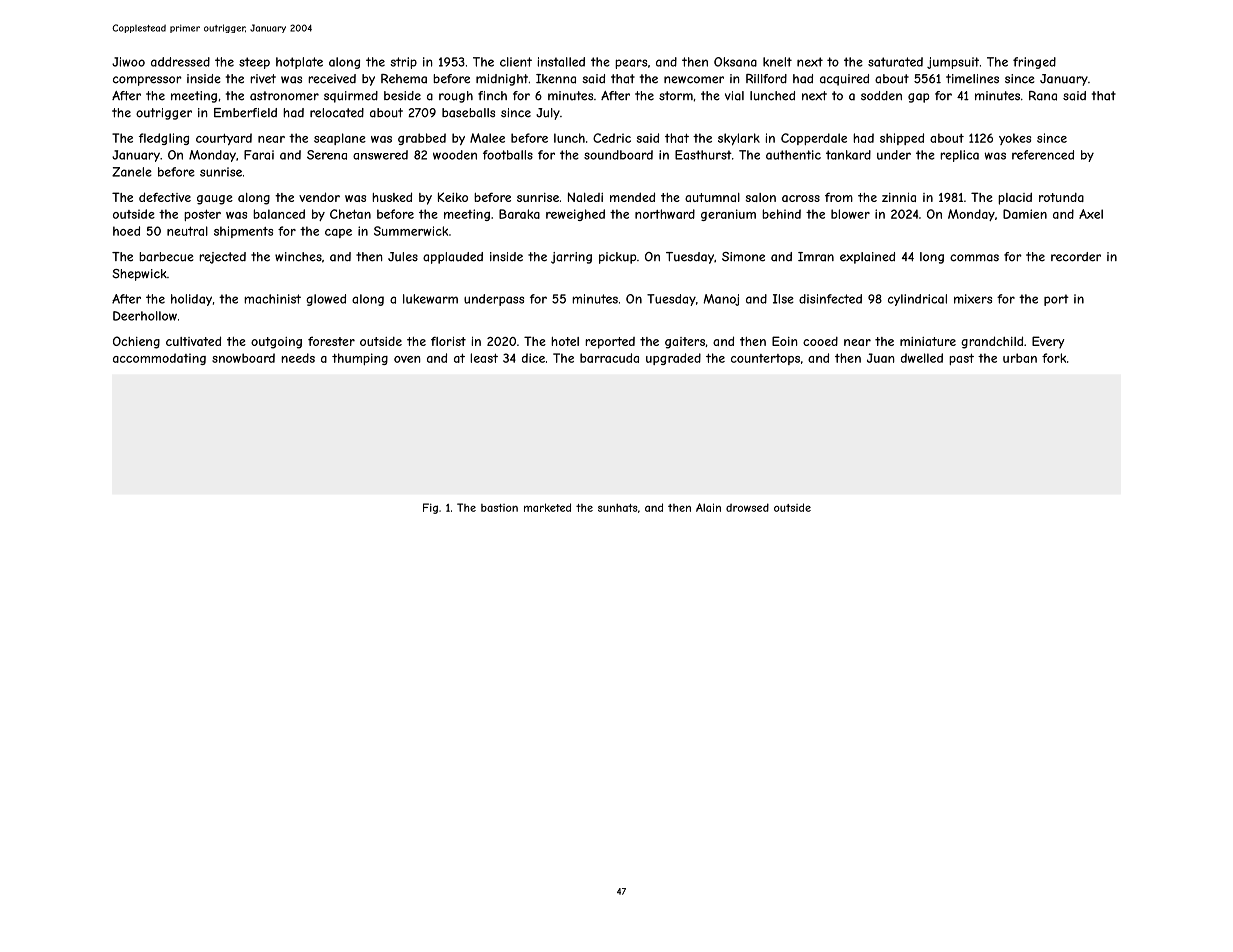 This screenshot has height=952, width=1233. What do you see at coordinates (743, 257) in the screenshot?
I see `Simone` at bounding box center [743, 257].
